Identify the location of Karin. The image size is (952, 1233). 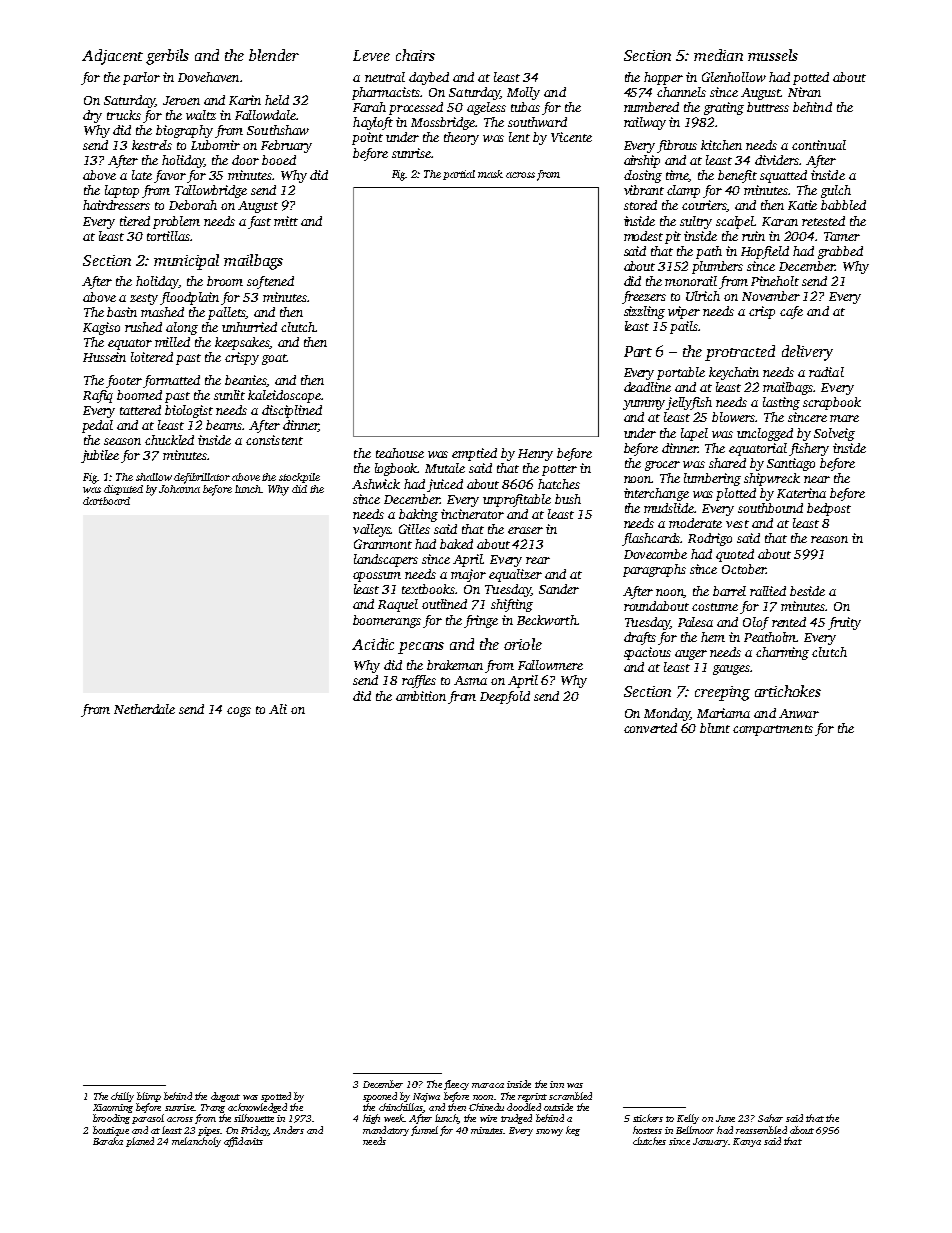
(245, 100).
